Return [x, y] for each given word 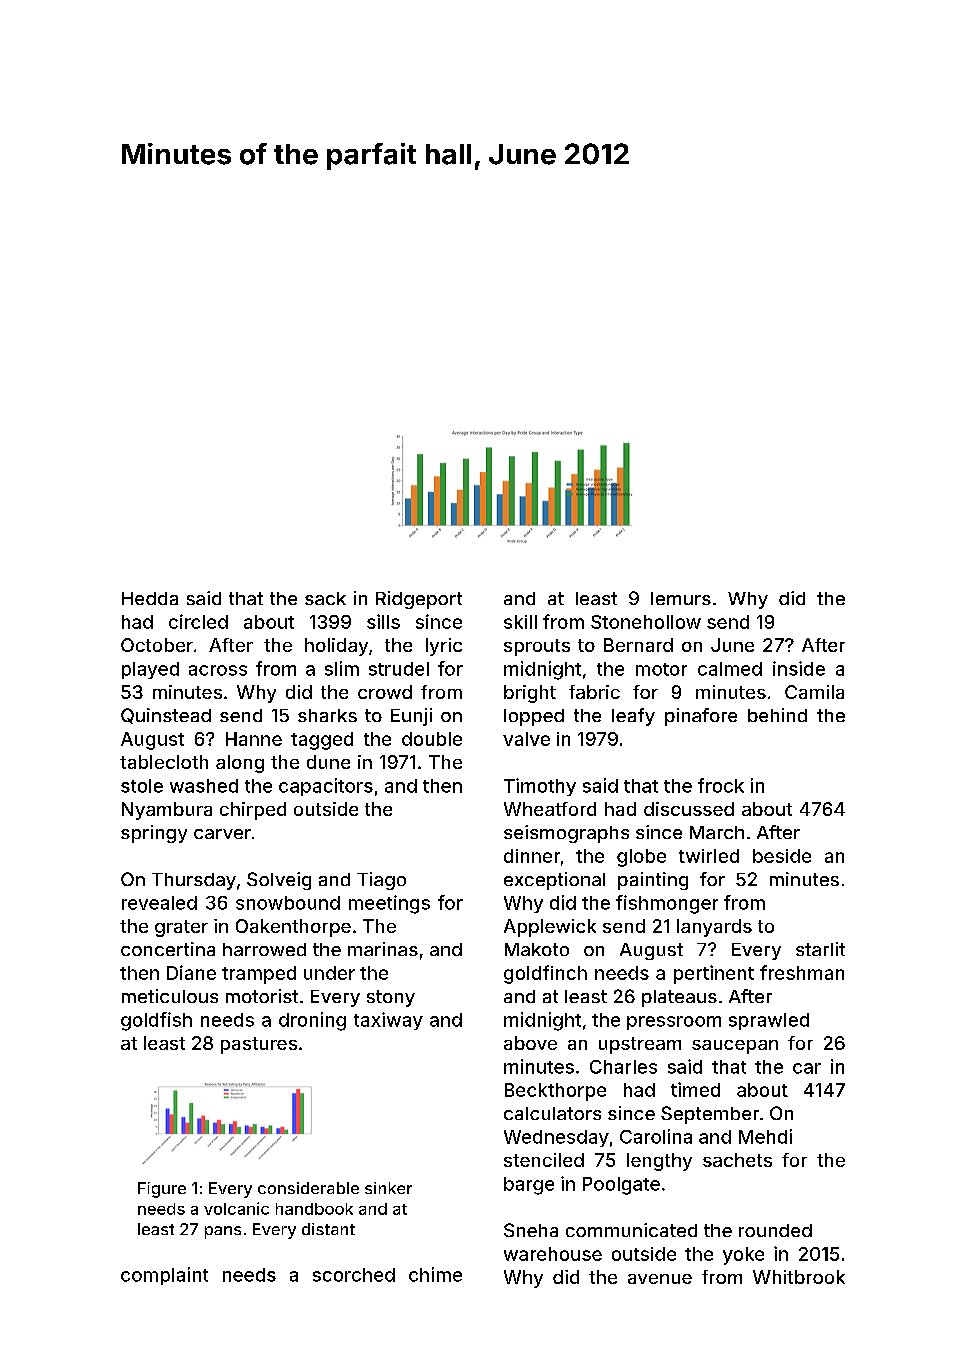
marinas [383, 949]
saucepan [735, 1047]
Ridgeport [419, 600]
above [530, 1043]
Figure [162, 1190]
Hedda [150, 598]
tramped [259, 975]
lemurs [681, 598]
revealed [159, 903]
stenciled [544, 1160]
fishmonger [667, 904]
